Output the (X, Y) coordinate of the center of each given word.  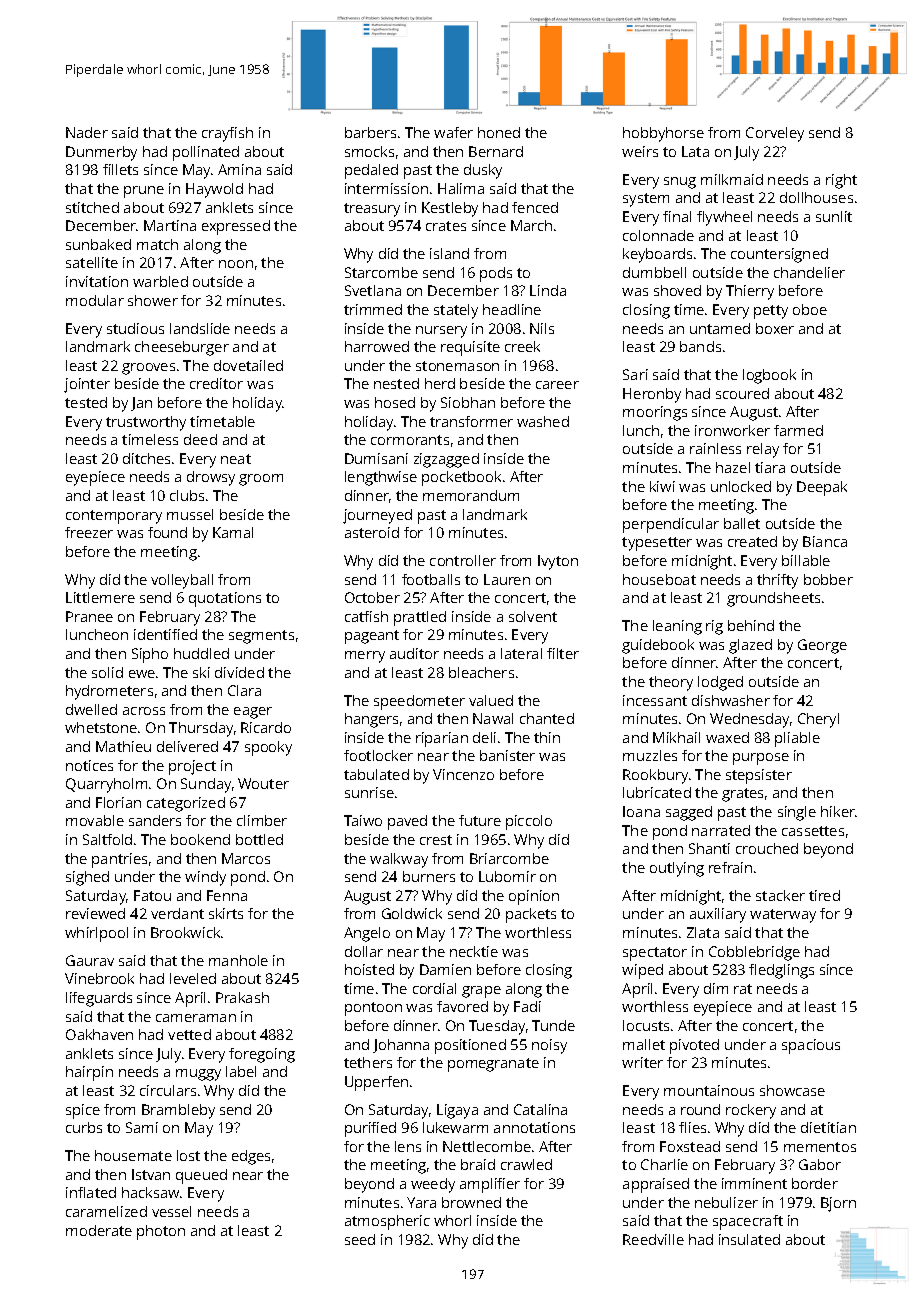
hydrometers (109, 692)
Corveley (775, 134)
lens (408, 1146)
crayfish (227, 134)
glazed (750, 646)
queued (201, 1176)
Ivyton (558, 562)
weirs (640, 151)
